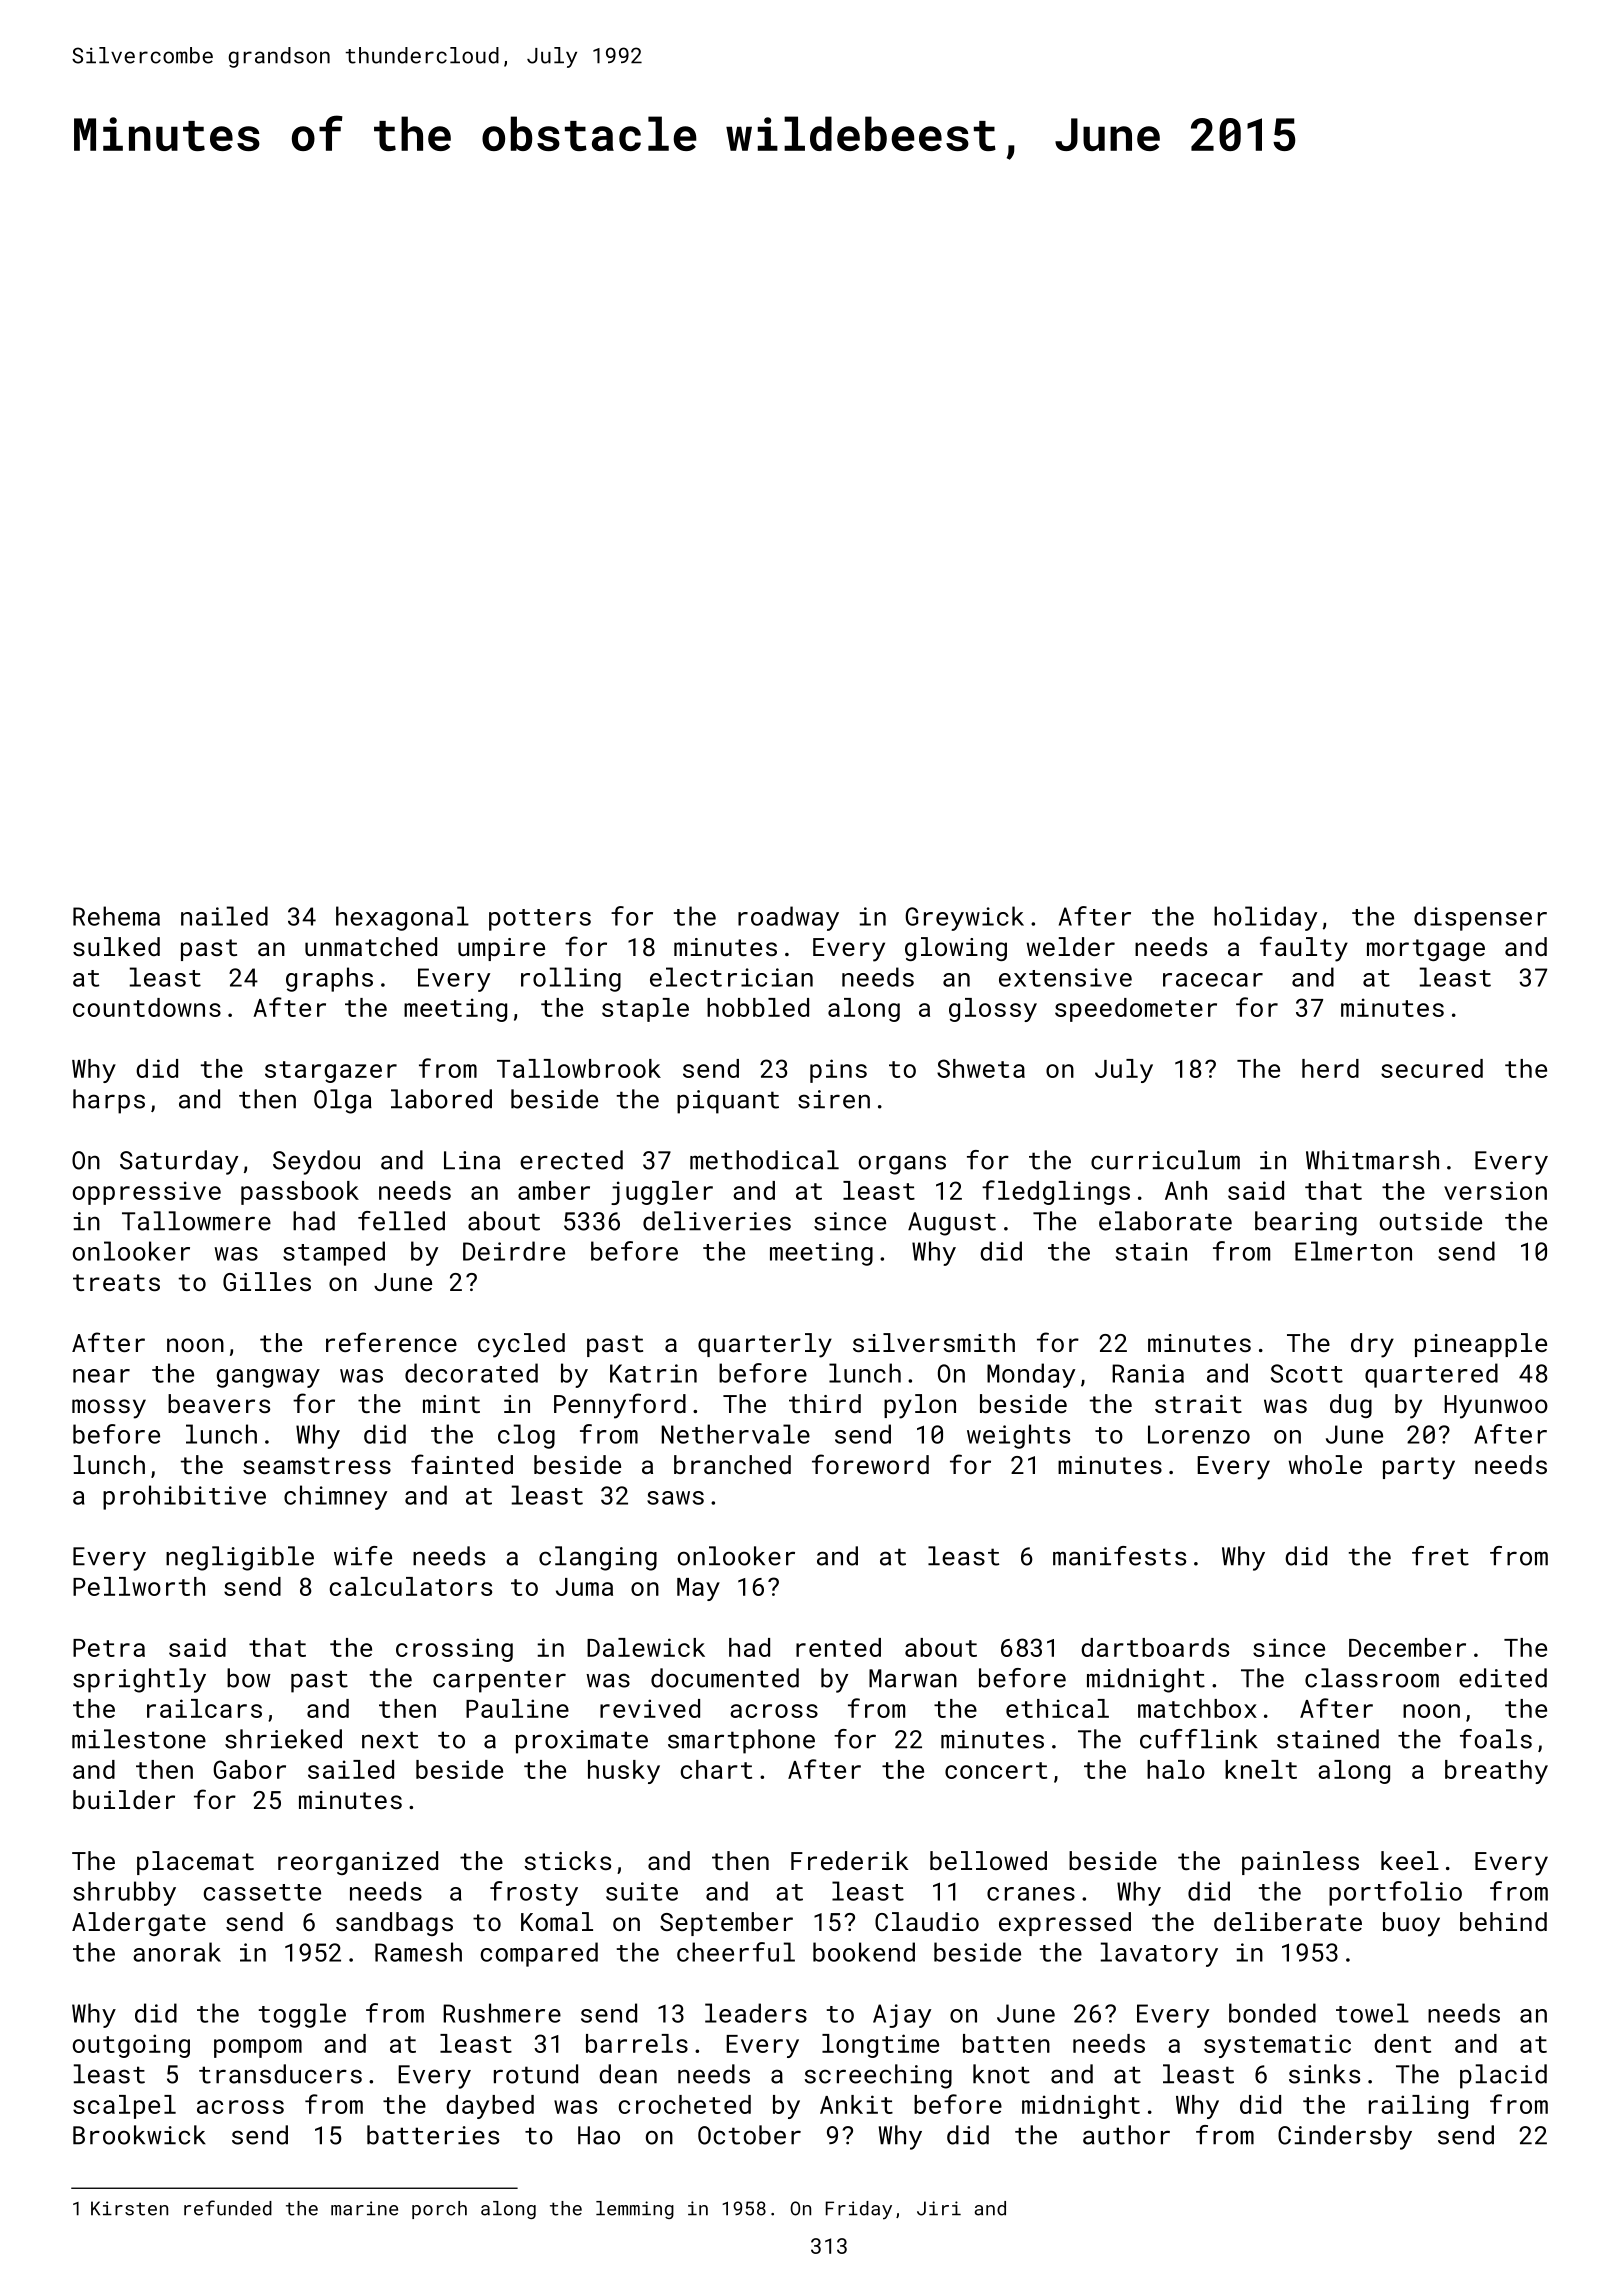  I want to click on nailed, so click(224, 916).
